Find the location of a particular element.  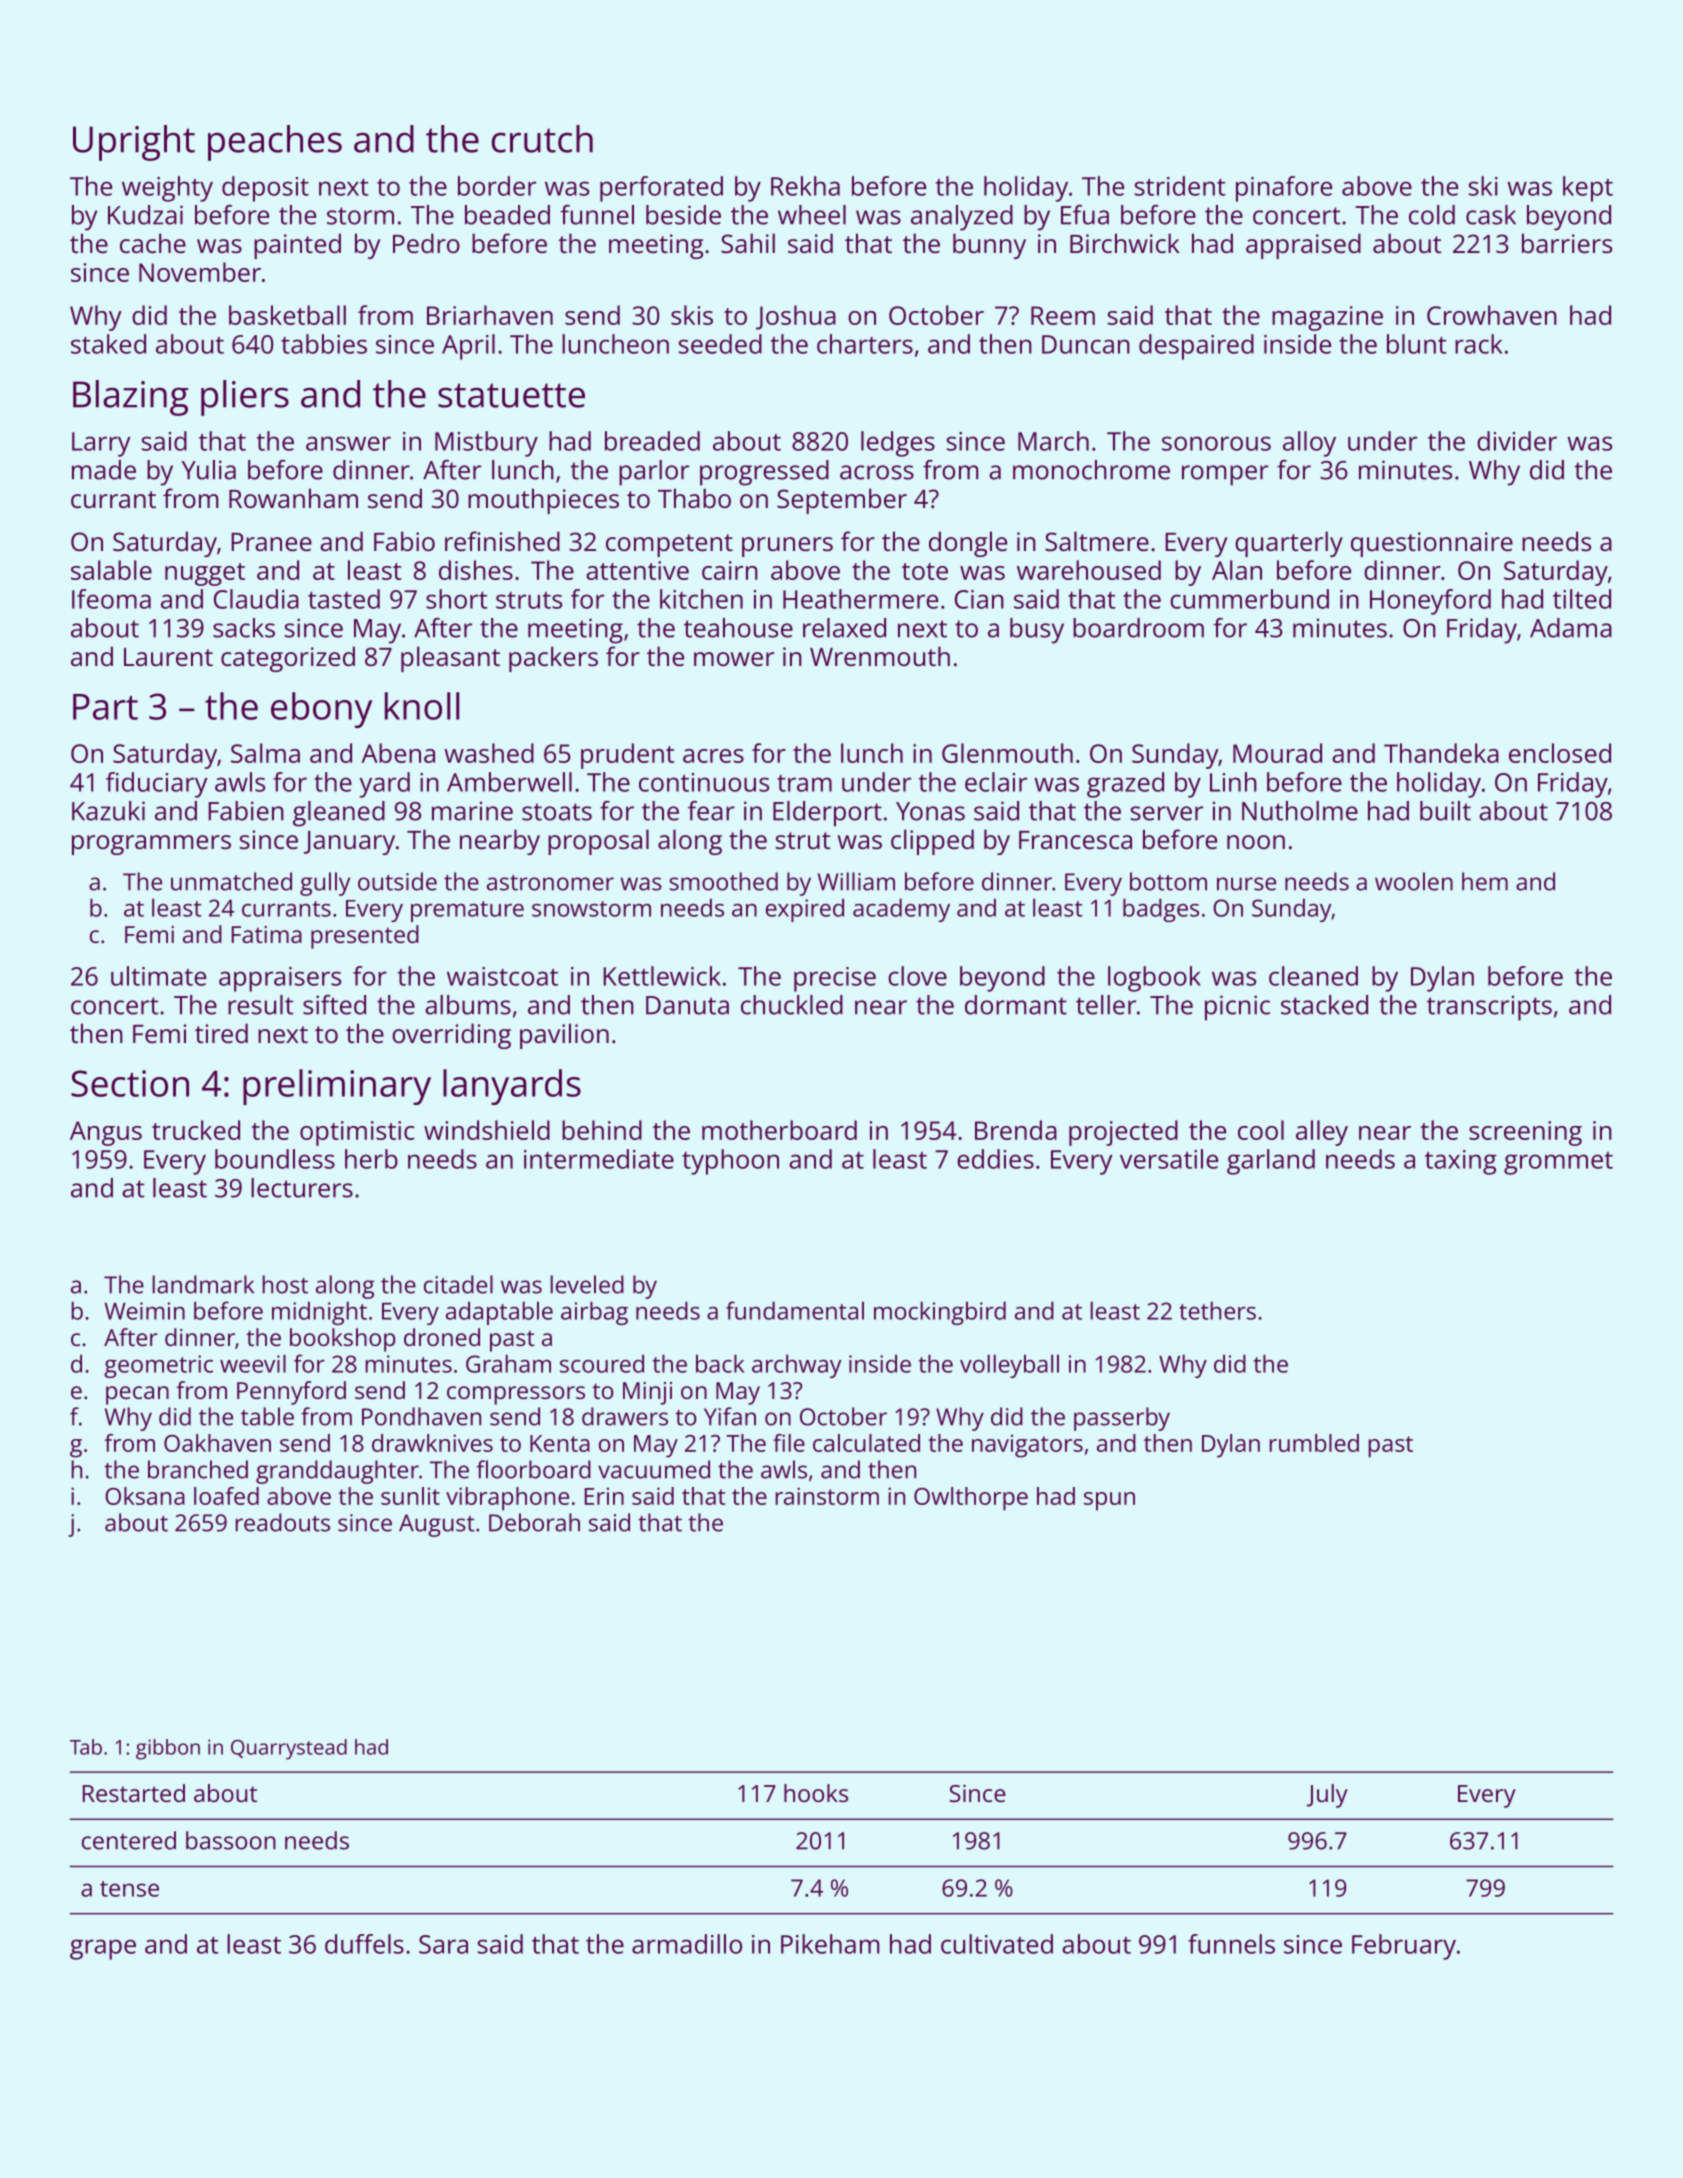

cultivated is located at coordinates (997, 1944).
